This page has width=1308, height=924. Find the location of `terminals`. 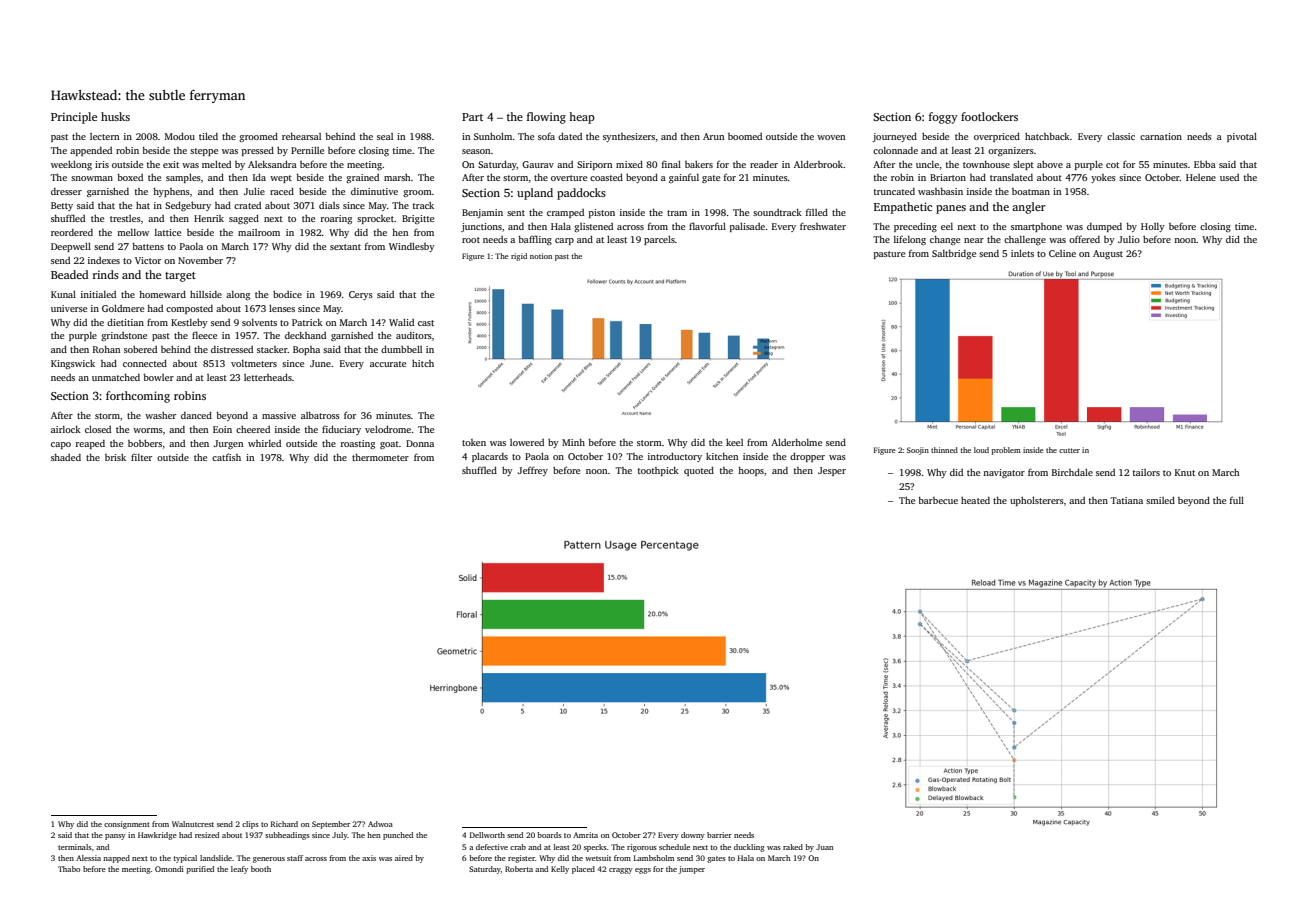

terminals is located at coordinates (75, 847).
